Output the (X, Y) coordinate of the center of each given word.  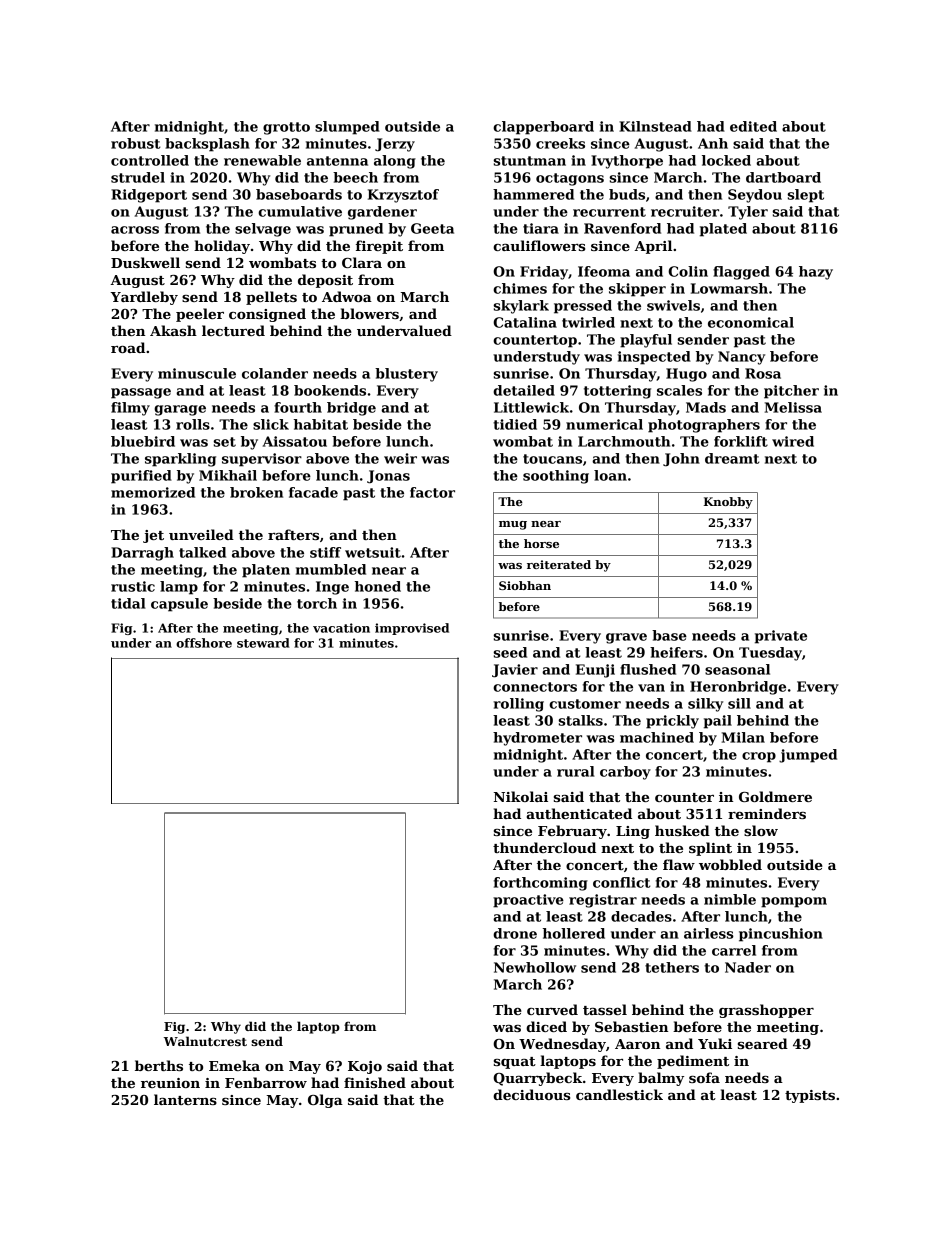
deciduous (531, 1094)
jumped (808, 756)
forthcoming (541, 884)
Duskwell (145, 262)
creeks (560, 143)
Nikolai (521, 796)
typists (810, 1096)
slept (806, 196)
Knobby (728, 503)
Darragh (142, 554)
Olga (325, 1101)
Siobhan (525, 585)
